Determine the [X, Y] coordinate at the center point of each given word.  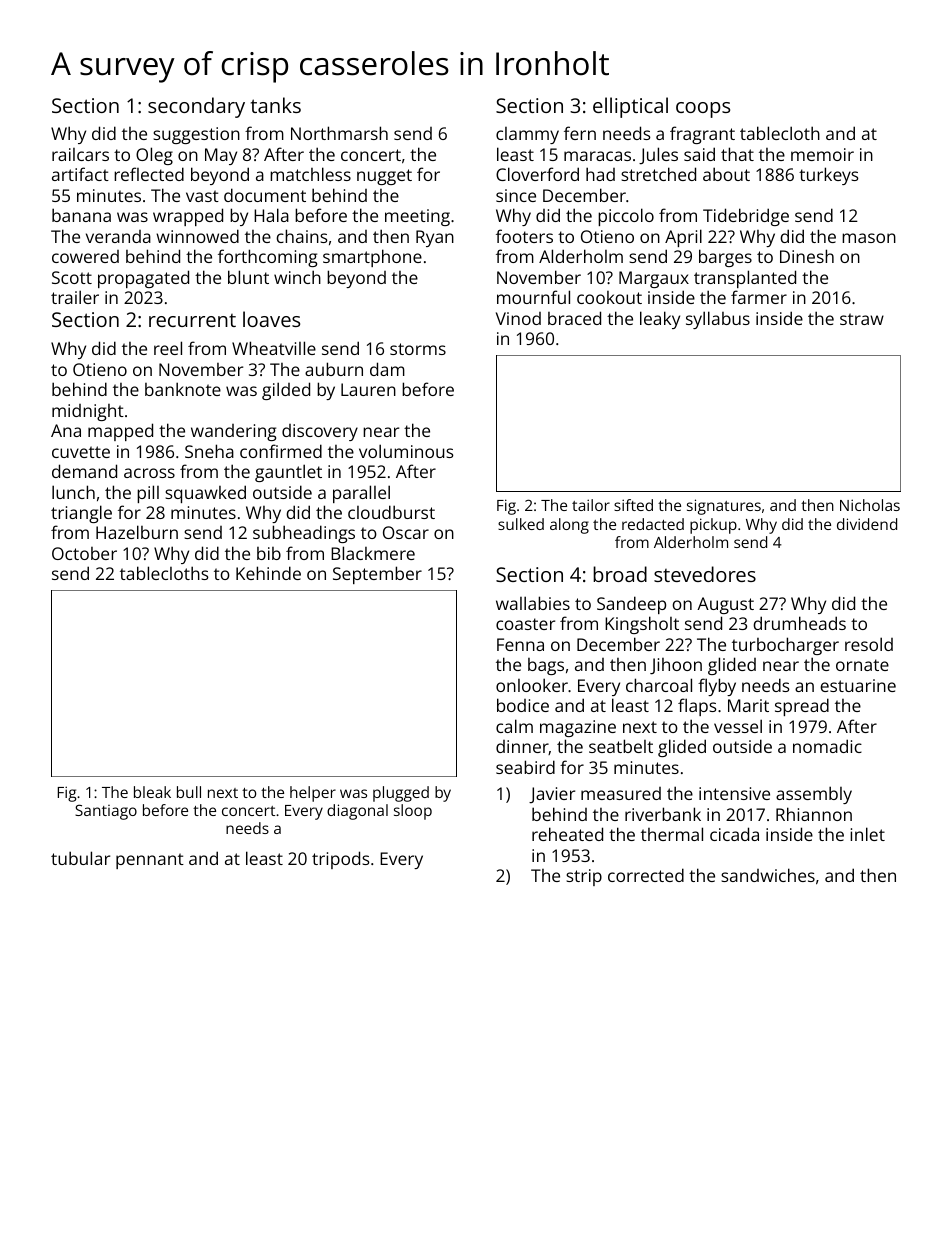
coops [703, 110]
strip [584, 877]
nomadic [827, 746]
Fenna [520, 644]
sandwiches [768, 875]
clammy [527, 135]
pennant [150, 861]
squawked [205, 494]
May [221, 156]
